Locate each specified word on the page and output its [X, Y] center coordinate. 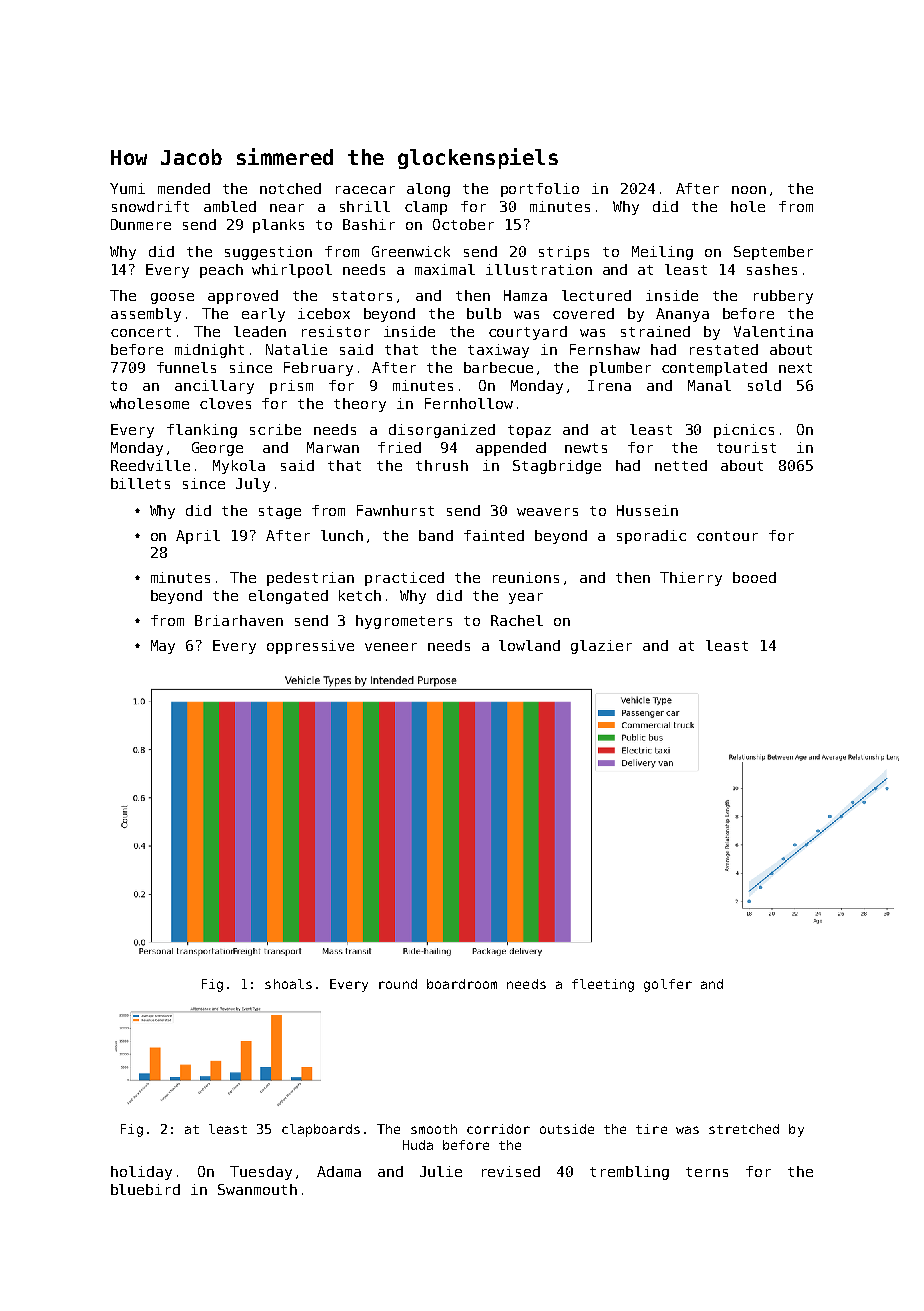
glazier [601, 647]
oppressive [310, 647]
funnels [186, 367]
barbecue [498, 367]
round [398, 984]
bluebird [145, 1189]
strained [655, 331]
